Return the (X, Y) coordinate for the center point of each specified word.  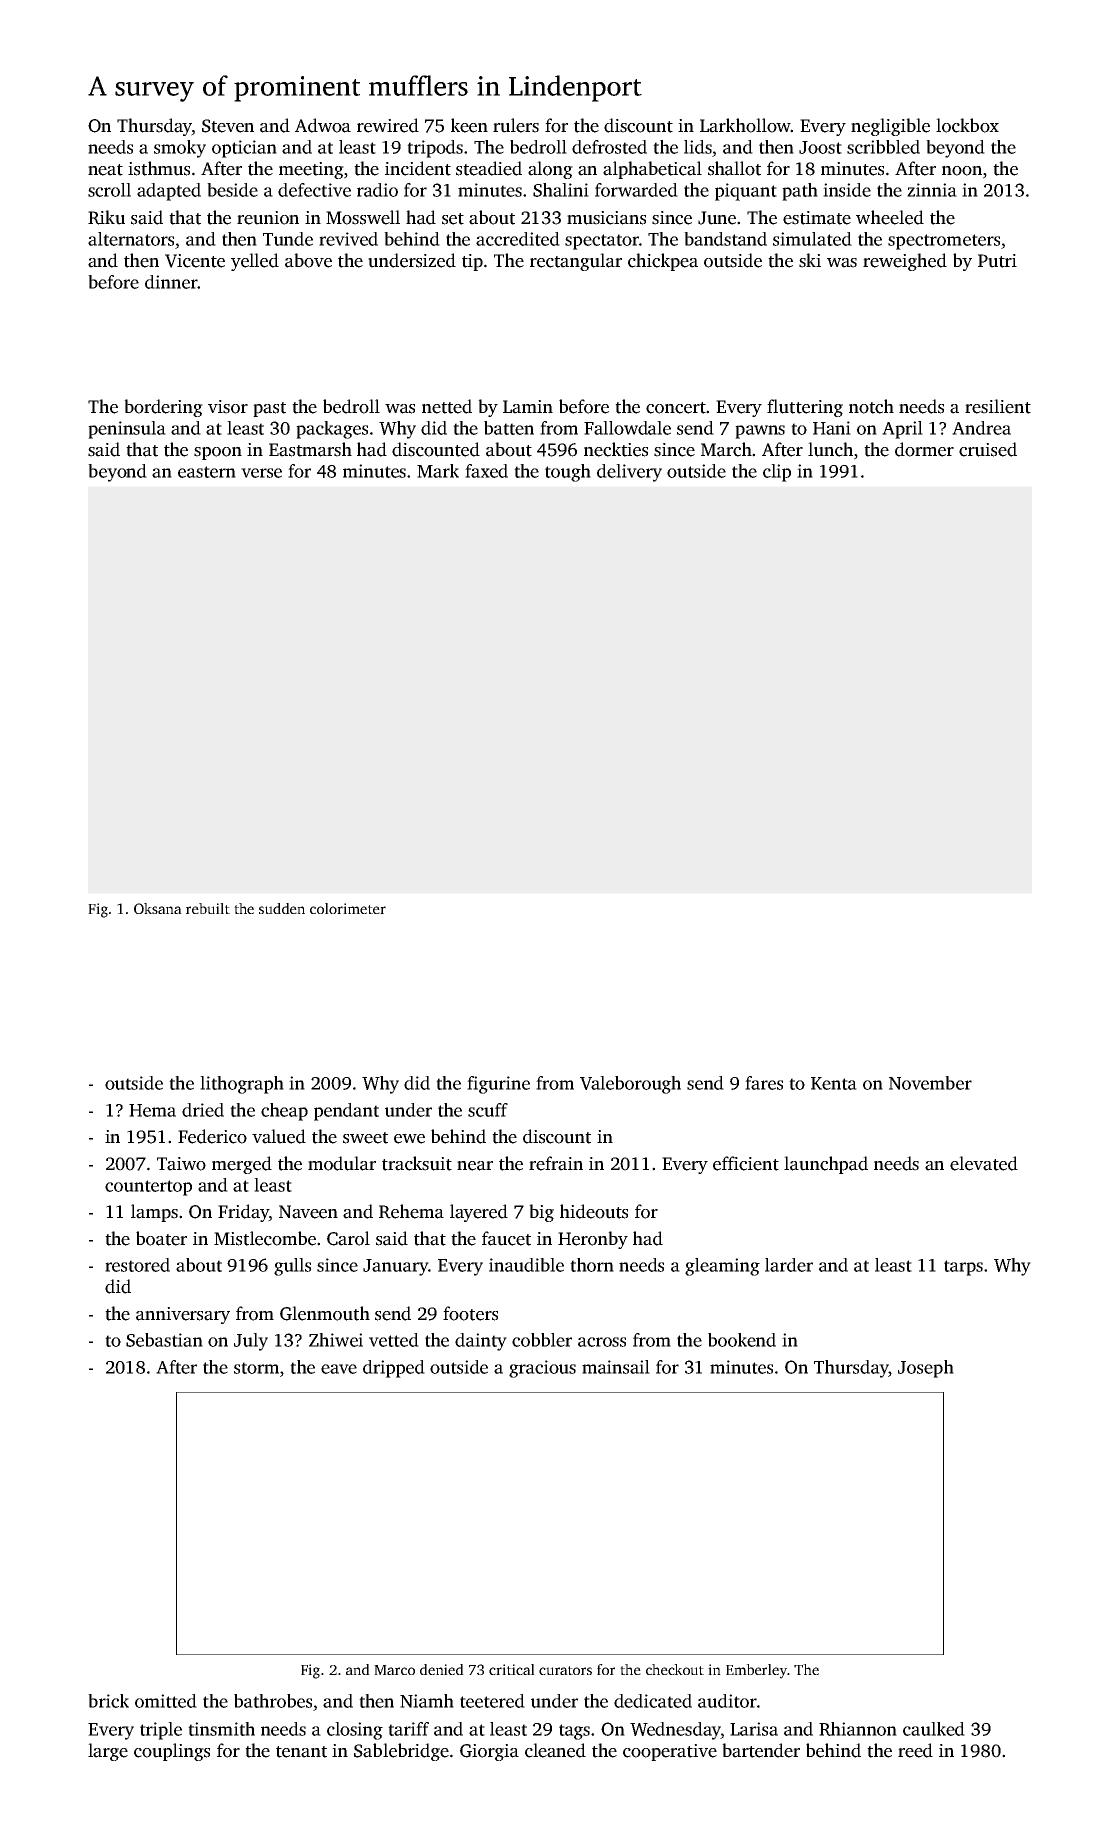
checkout (675, 1669)
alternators (131, 239)
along (550, 170)
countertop (148, 1188)
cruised (988, 449)
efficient (746, 1163)
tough (568, 473)
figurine (498, 1085)
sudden (282, 908)
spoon (218, 453)
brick (108, 1701)
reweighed (905, 262)
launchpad (826, 1165)
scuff (488, 1110)
